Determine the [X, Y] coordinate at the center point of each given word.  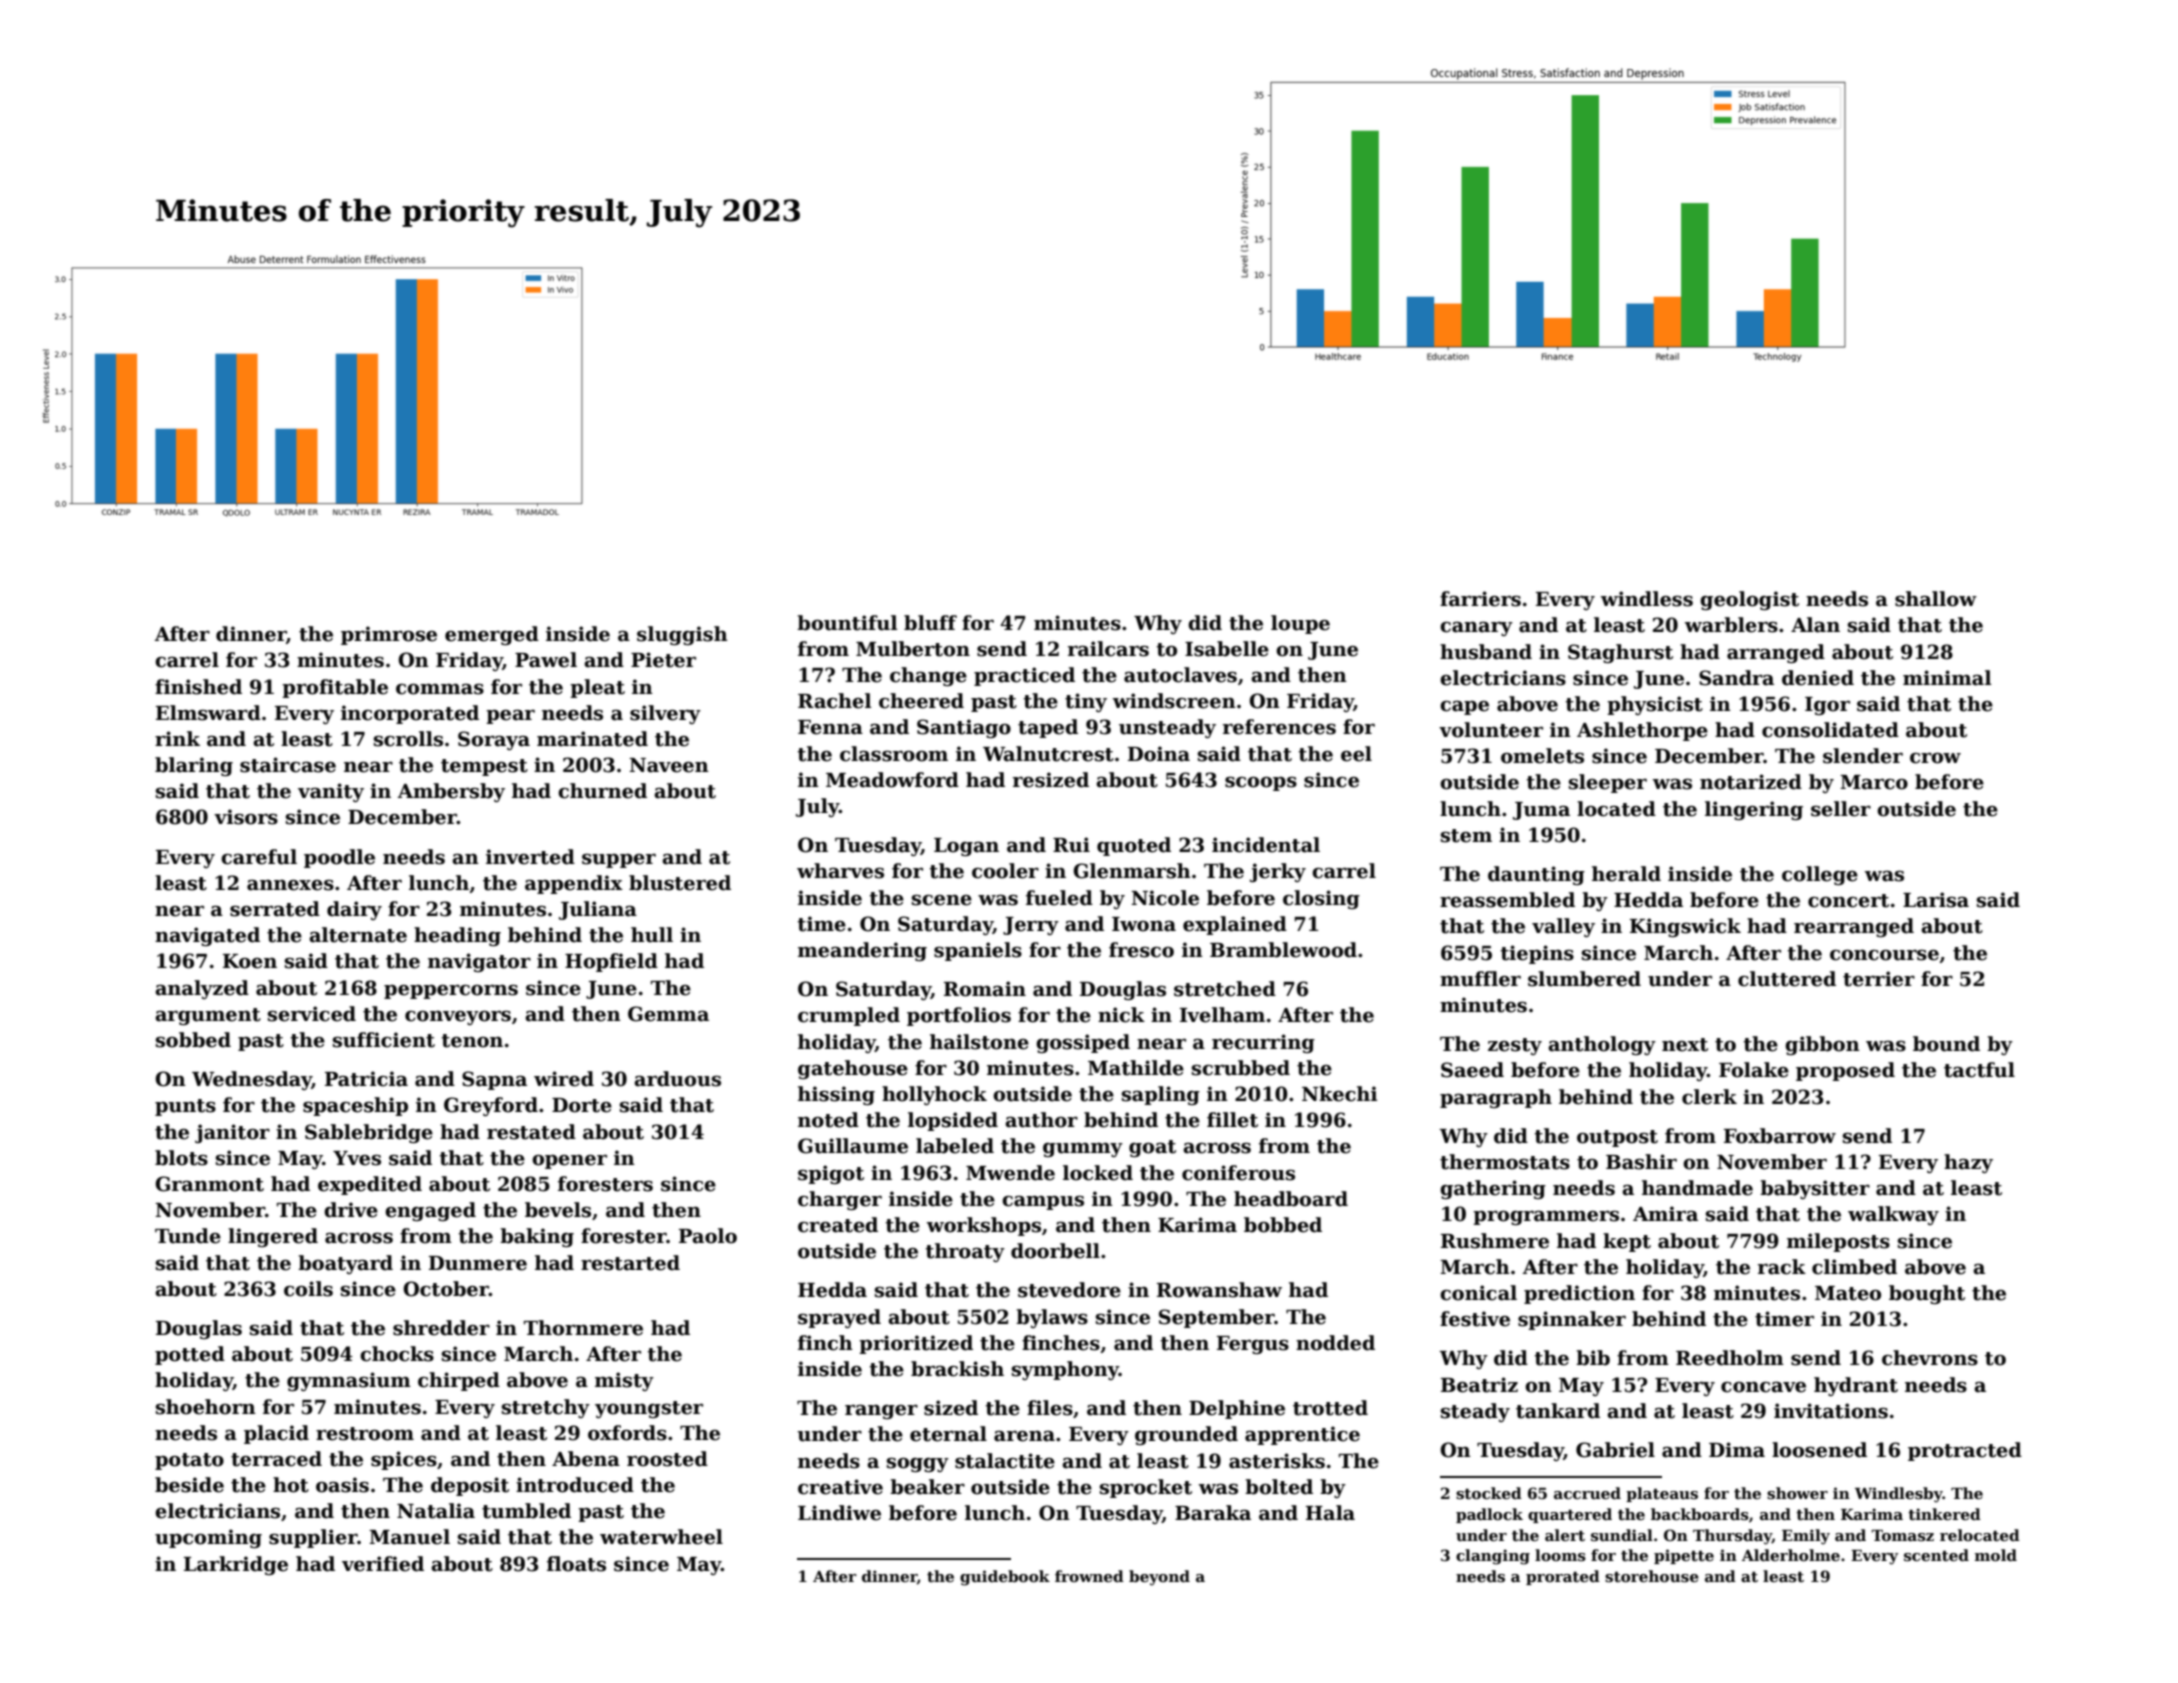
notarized [1751, 782]
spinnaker [1572, 1320]
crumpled [849, 1016]
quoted [1134, 846]
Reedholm [1730, 1358]
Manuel [409, 1537]
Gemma [668, 1014]
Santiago [964, 728]
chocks [397, 1354]
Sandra [1736, 678]
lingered [273, 1237]
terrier [1879, 979]
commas [440, 689]
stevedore [1069, 1290]
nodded [1335, 1343]
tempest [484, 767]
